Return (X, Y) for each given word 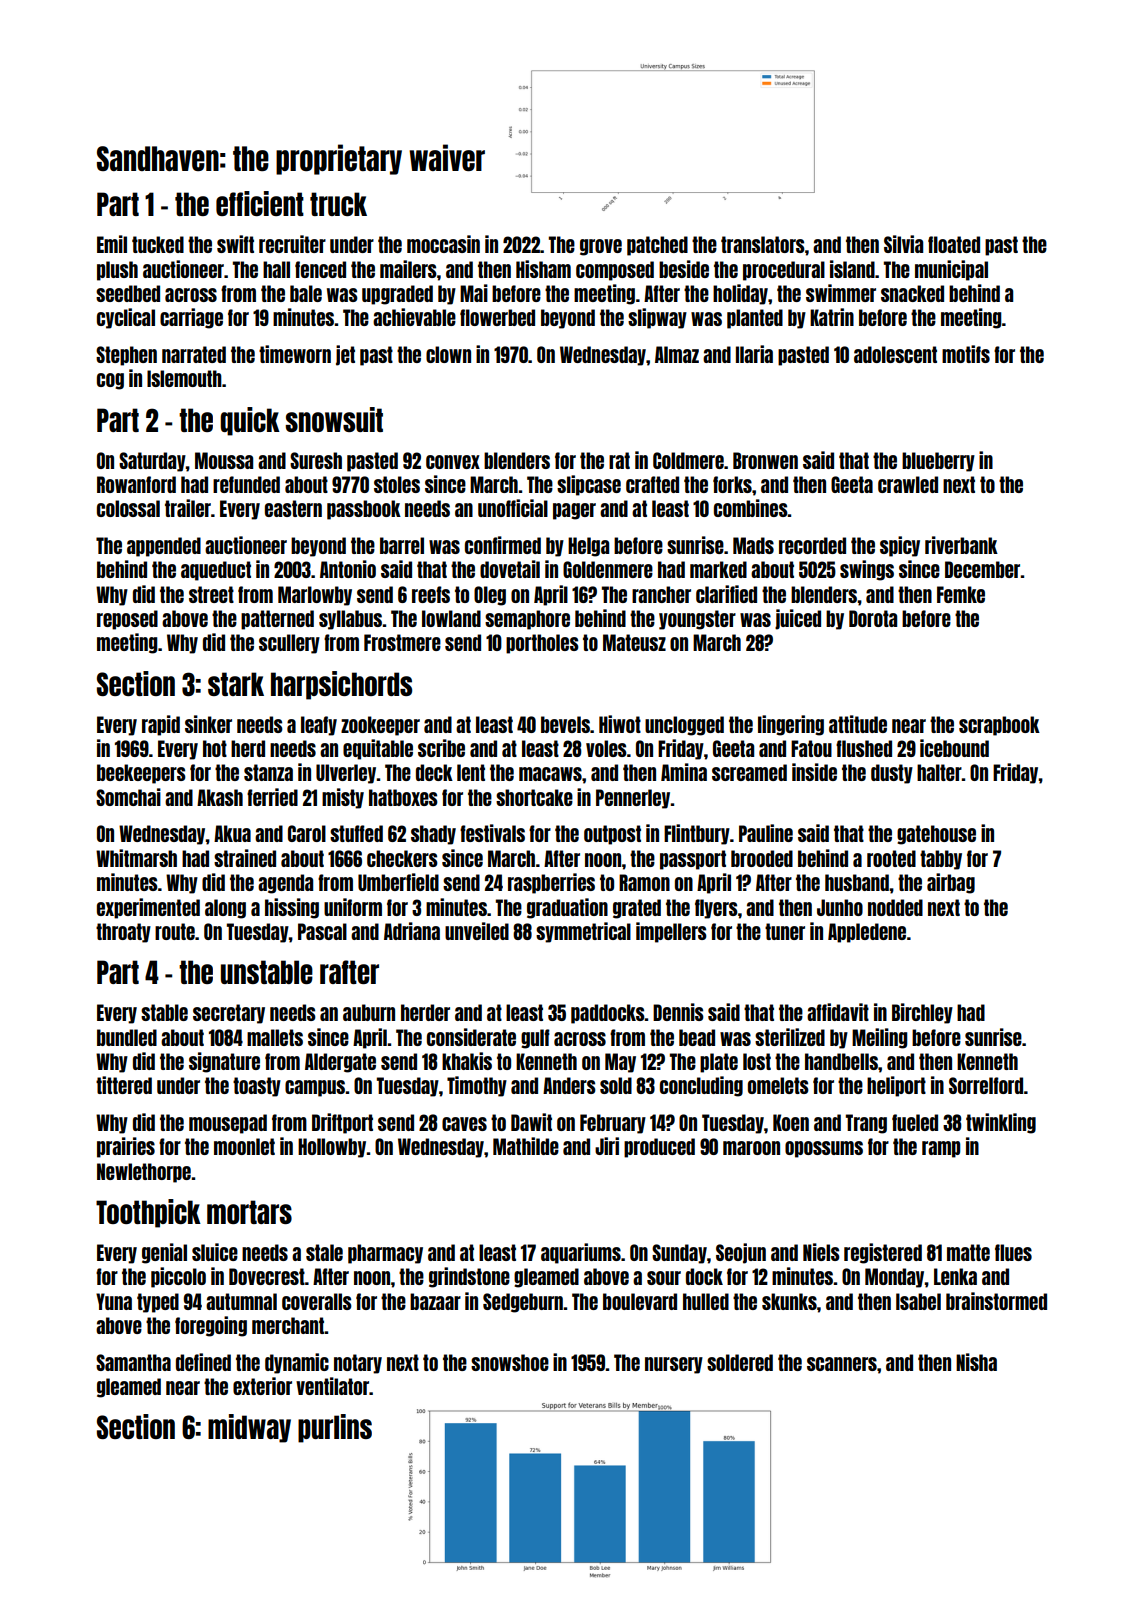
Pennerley (633, 799)
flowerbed (497, 317)
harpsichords (341, 685)
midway (249, 1428)
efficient (260, 203)
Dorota (873, 618)
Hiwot (620, 724)
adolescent (895, 354)
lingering (791, 725)
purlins (335, 1428)
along (225, 909)
